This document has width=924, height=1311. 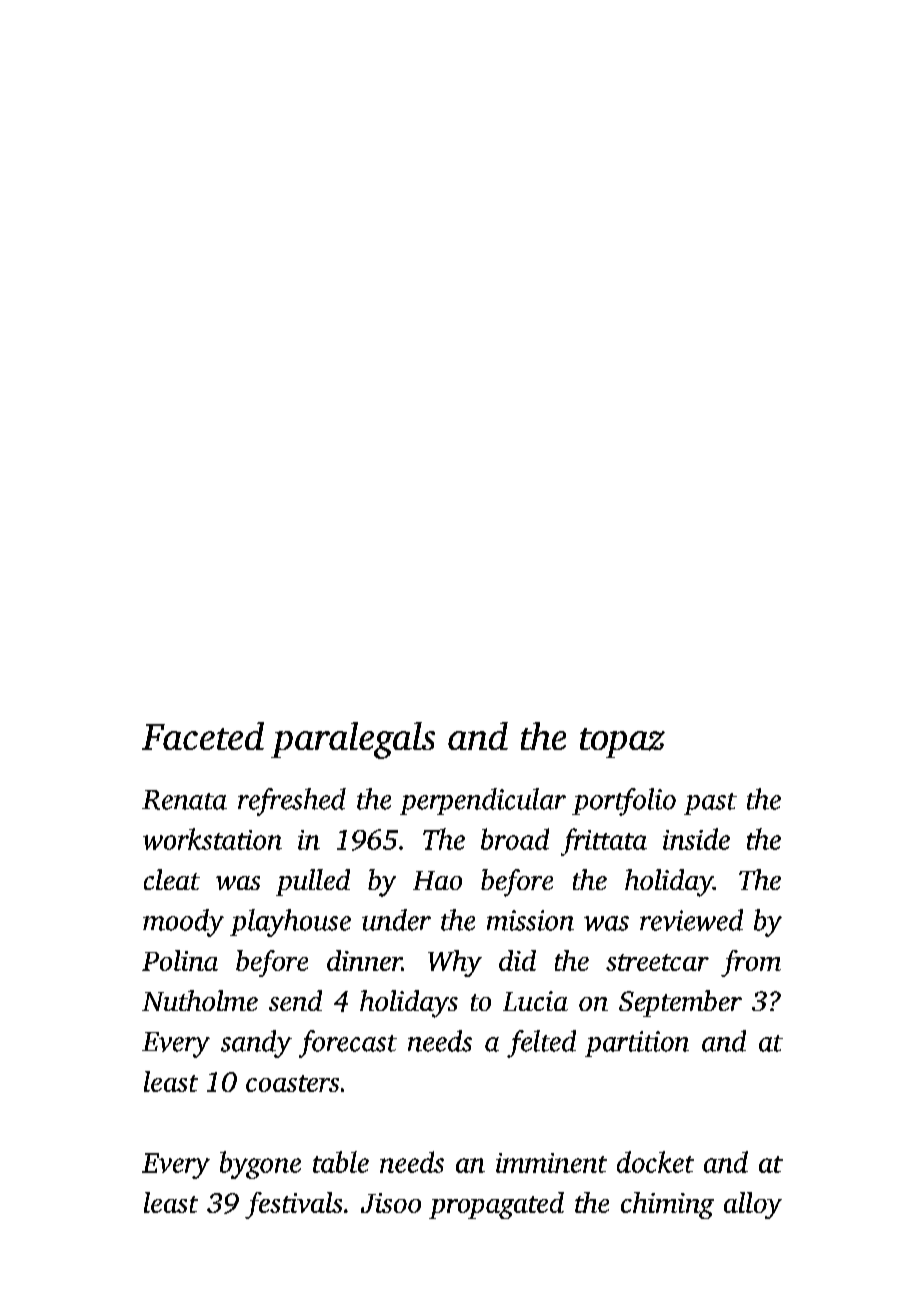 I want to click on paralegals, so click(x=353, y=740).
